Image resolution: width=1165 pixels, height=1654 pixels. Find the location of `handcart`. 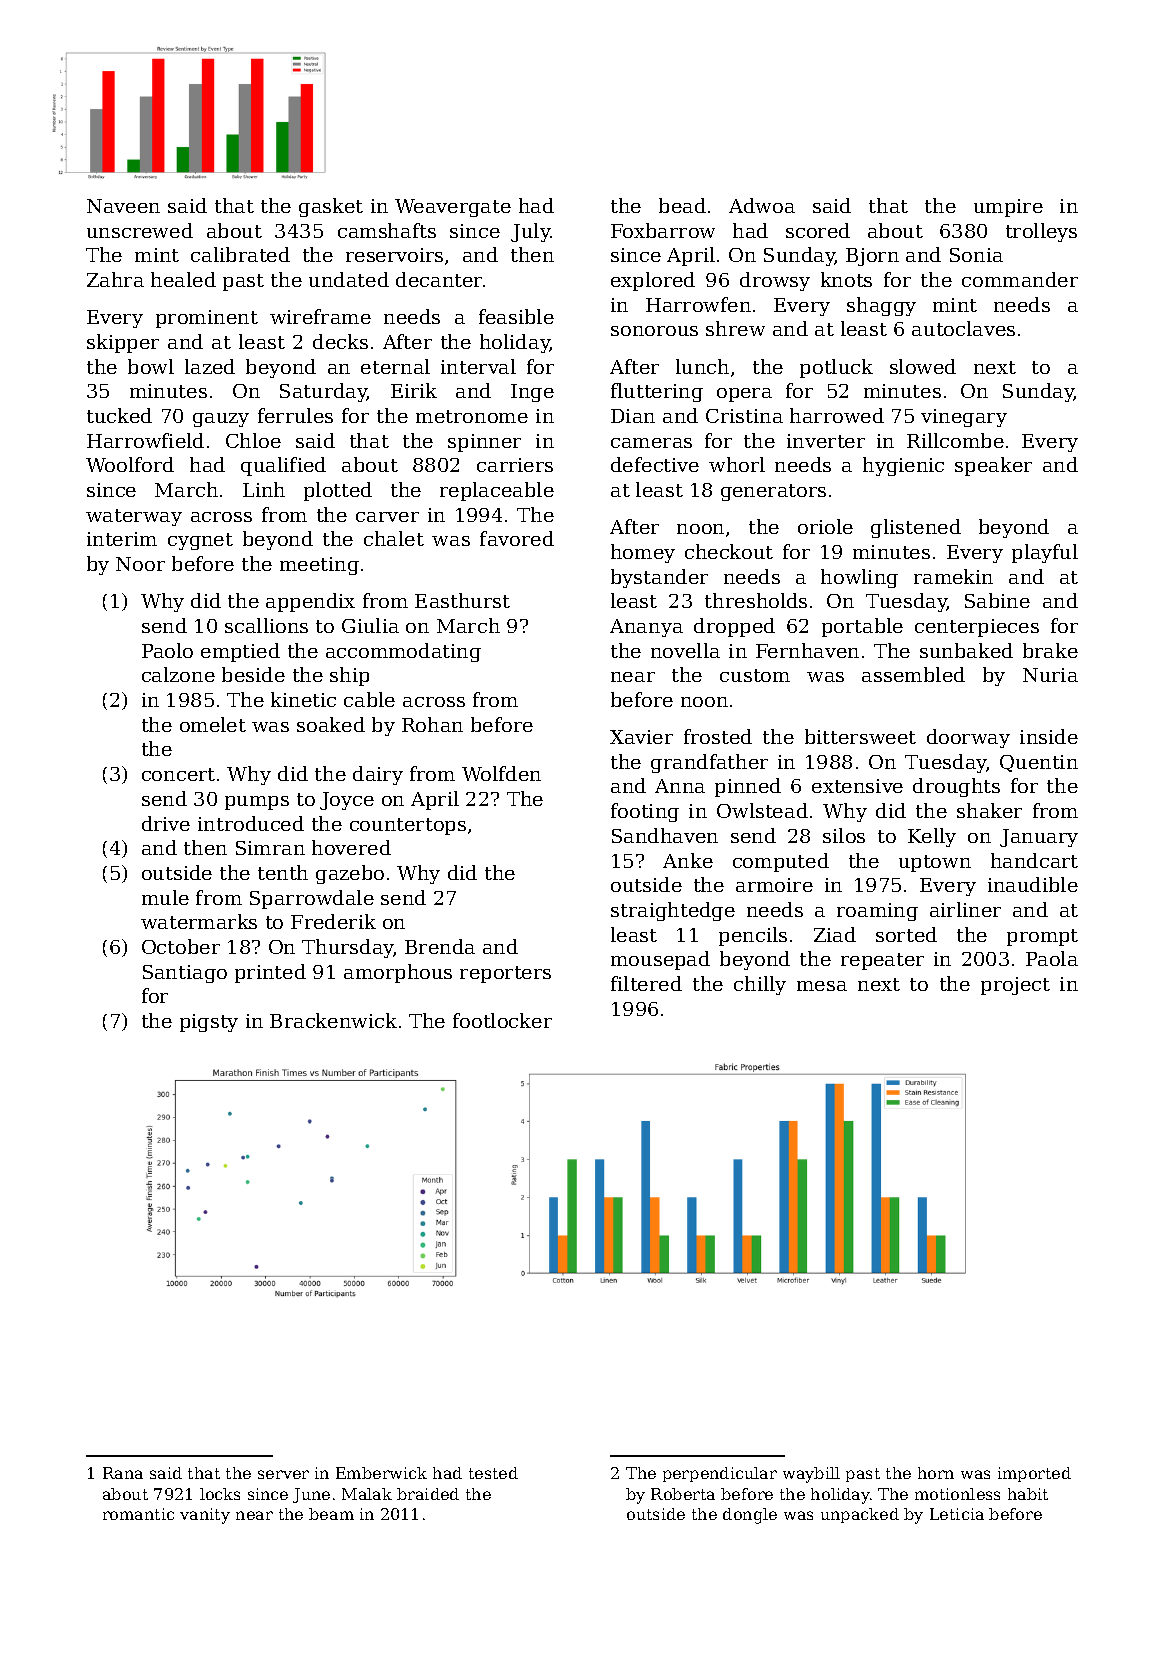

handcart is located at coordinates (1034, 860).
